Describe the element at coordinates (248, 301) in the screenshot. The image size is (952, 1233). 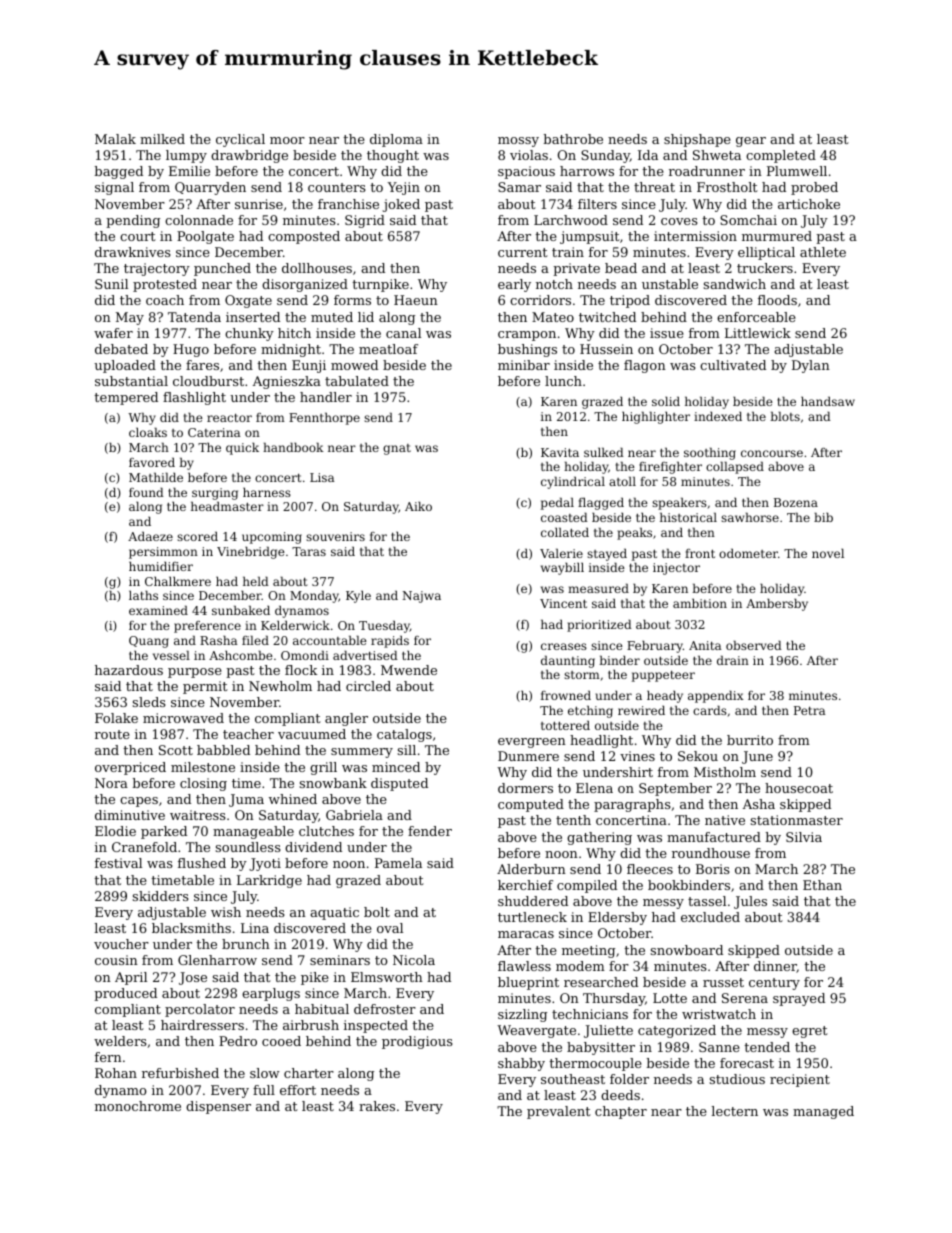
I see `Oxgate` at that location.
